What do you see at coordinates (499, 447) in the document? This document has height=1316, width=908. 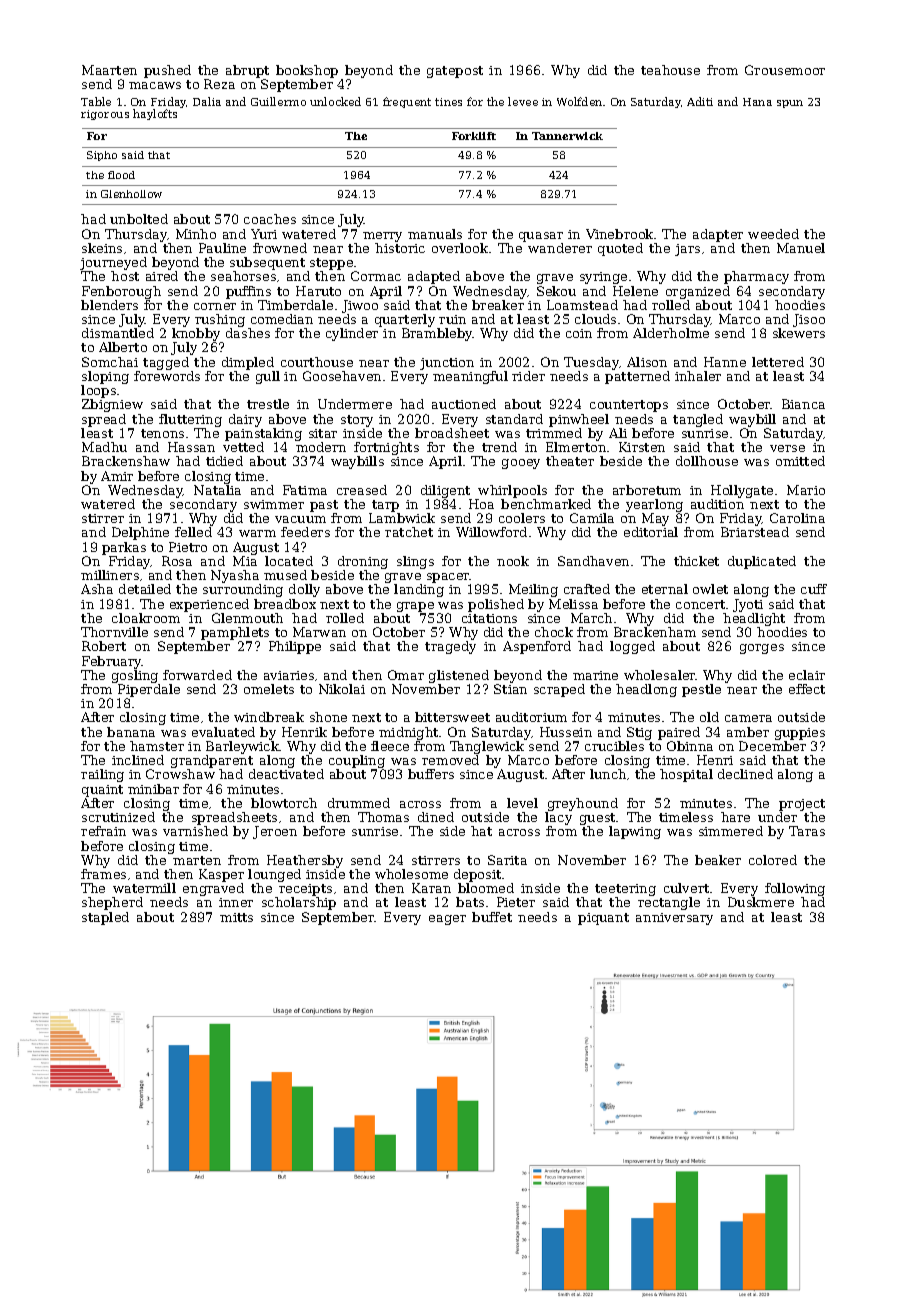 I see `trend` at bounding box center [499, 447].
